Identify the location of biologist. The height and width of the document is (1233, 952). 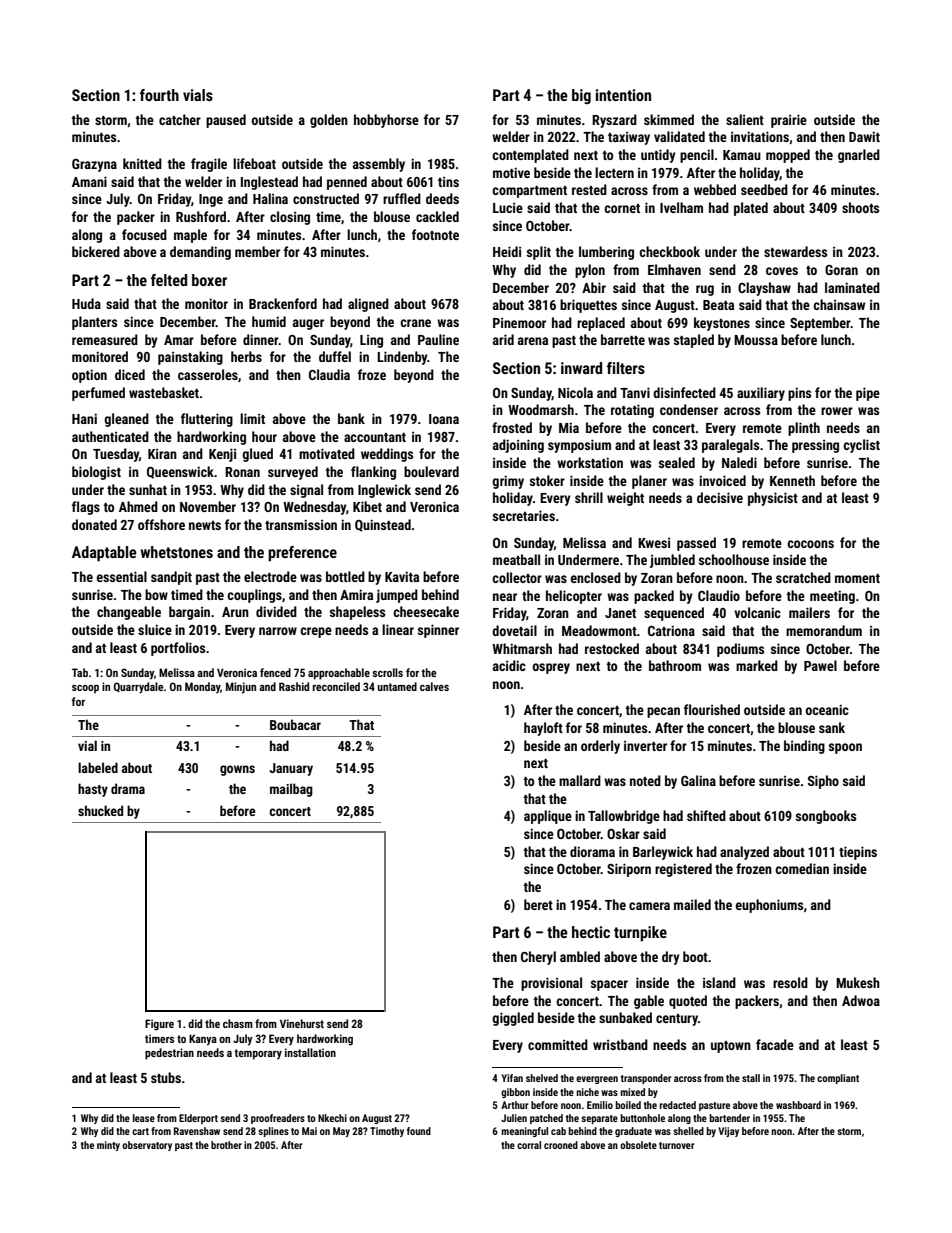
(96, 473).
